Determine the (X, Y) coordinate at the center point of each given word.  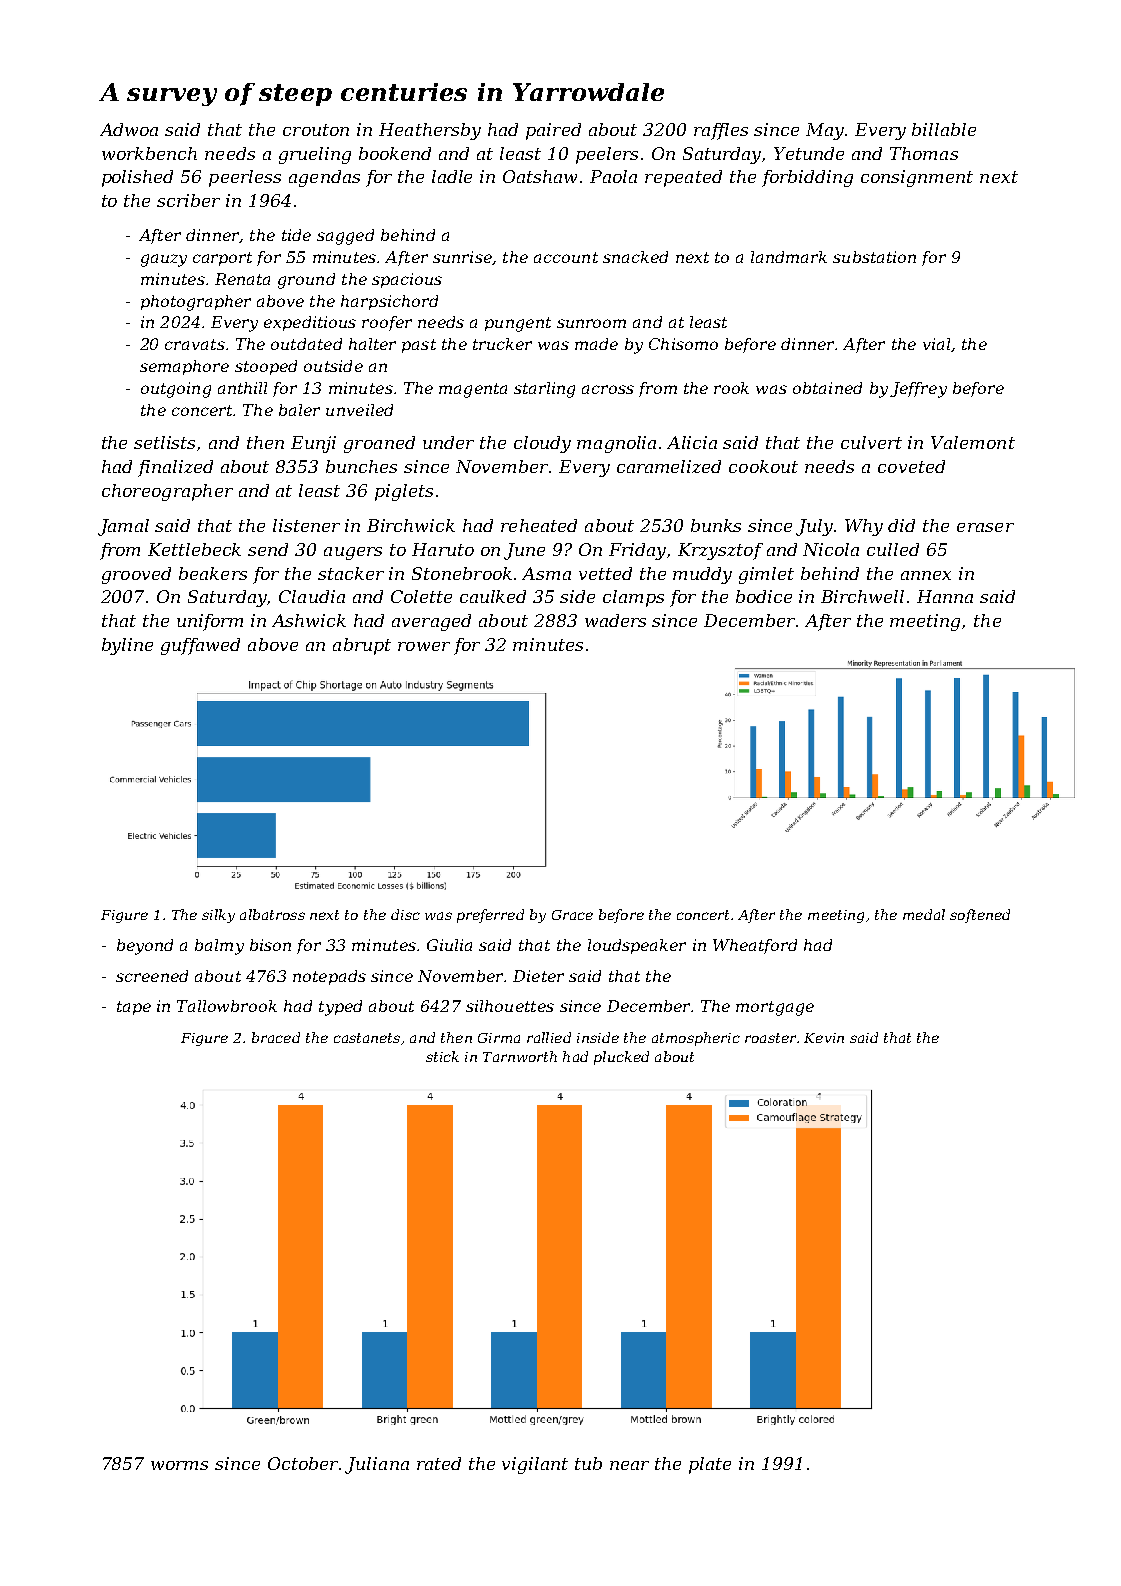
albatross (272, 914)
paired (553, 131)
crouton (316, 130)
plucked (621, 1058)
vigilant (535, 1465)
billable (944, 129)
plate (710, 1465)
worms (179, 1465)
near (629, 1465)
